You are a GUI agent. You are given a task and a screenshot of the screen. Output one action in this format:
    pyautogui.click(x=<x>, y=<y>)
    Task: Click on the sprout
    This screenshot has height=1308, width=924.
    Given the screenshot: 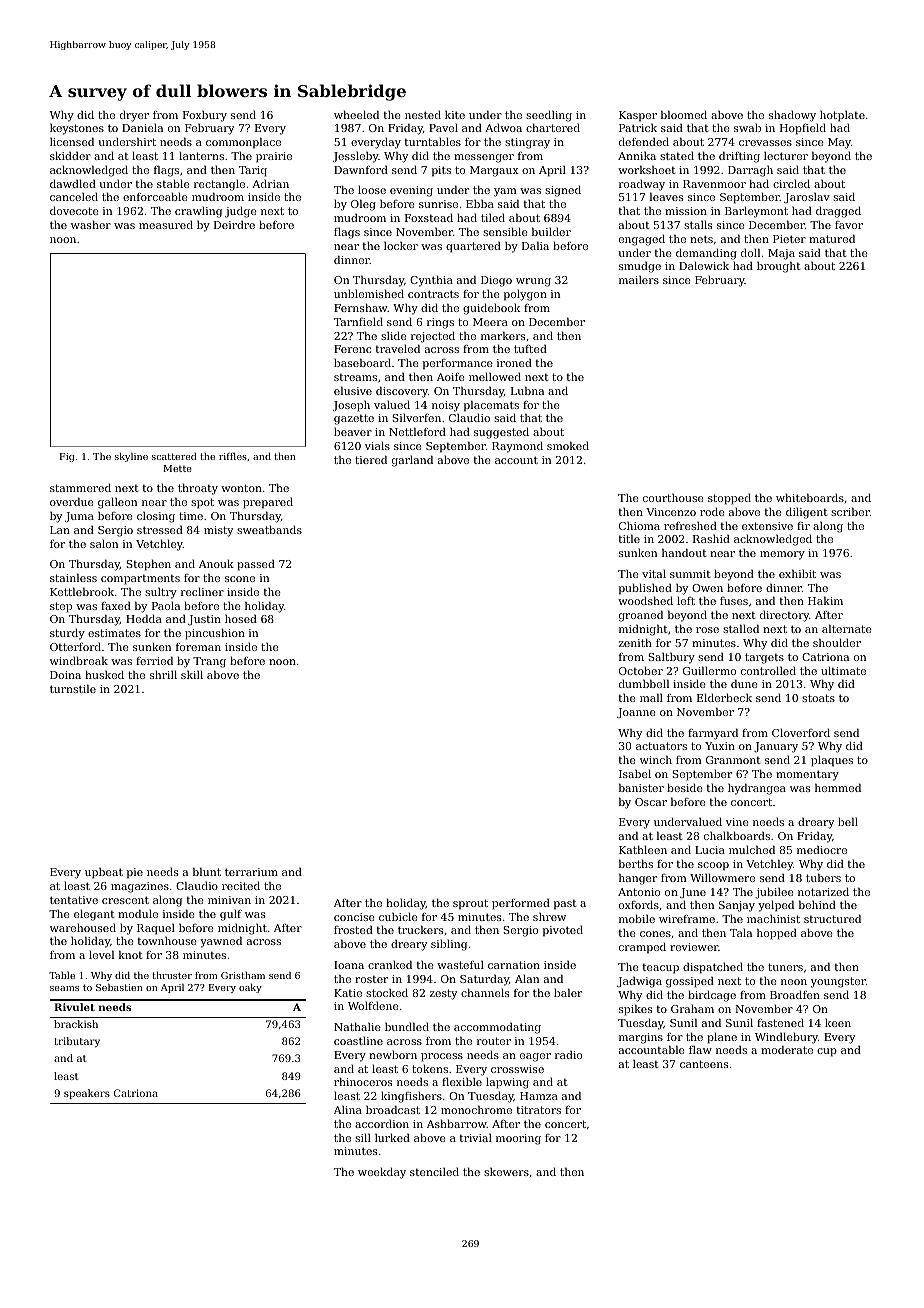 What is the action you would take?
    pyautogui.click(x=470, y=904)
